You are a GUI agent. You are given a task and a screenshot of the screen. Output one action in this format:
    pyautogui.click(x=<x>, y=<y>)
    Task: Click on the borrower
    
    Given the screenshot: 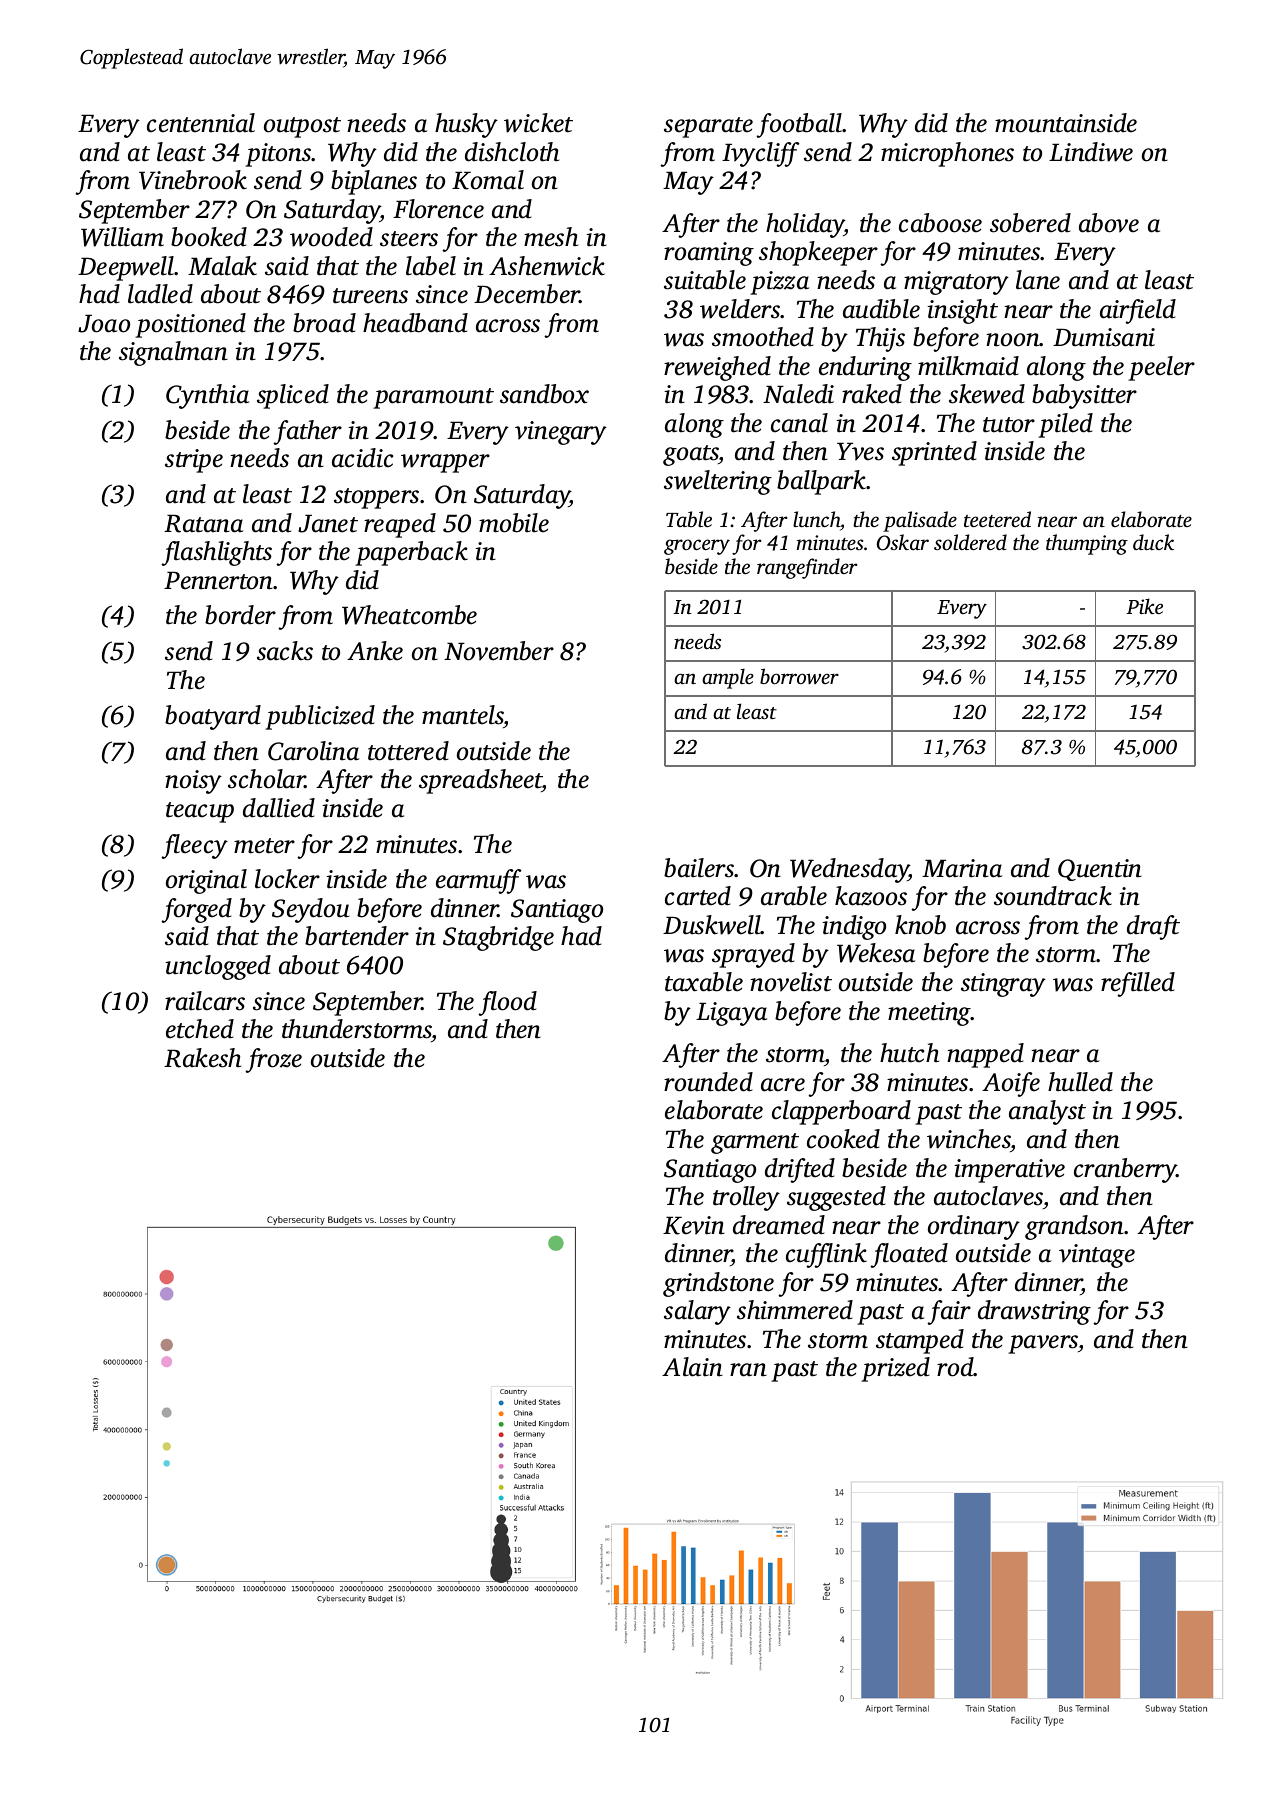 What is the action you would take?
    pyautogui.click(x=799, y=676)
